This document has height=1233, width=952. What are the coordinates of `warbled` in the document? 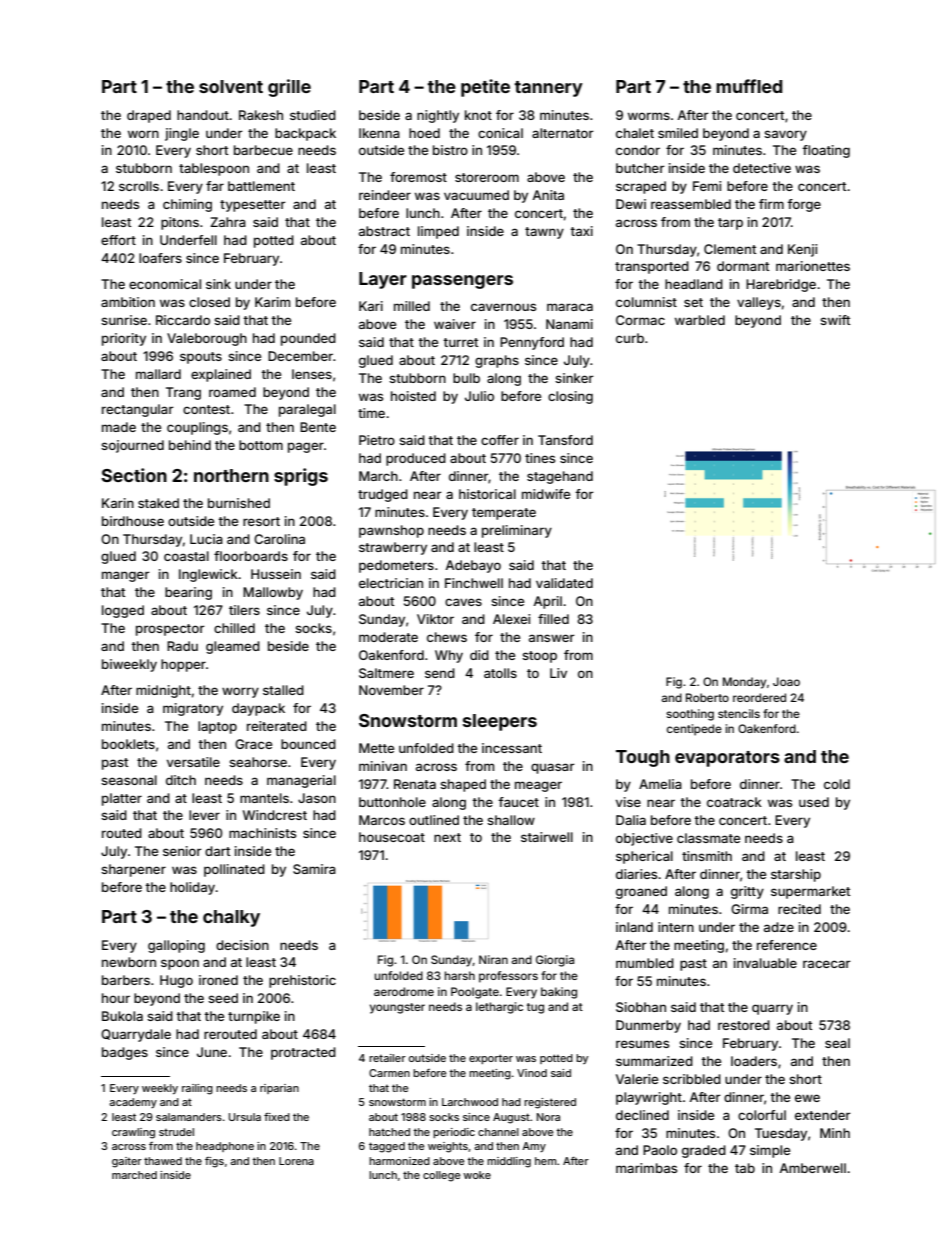 It's located at (700, 320).
